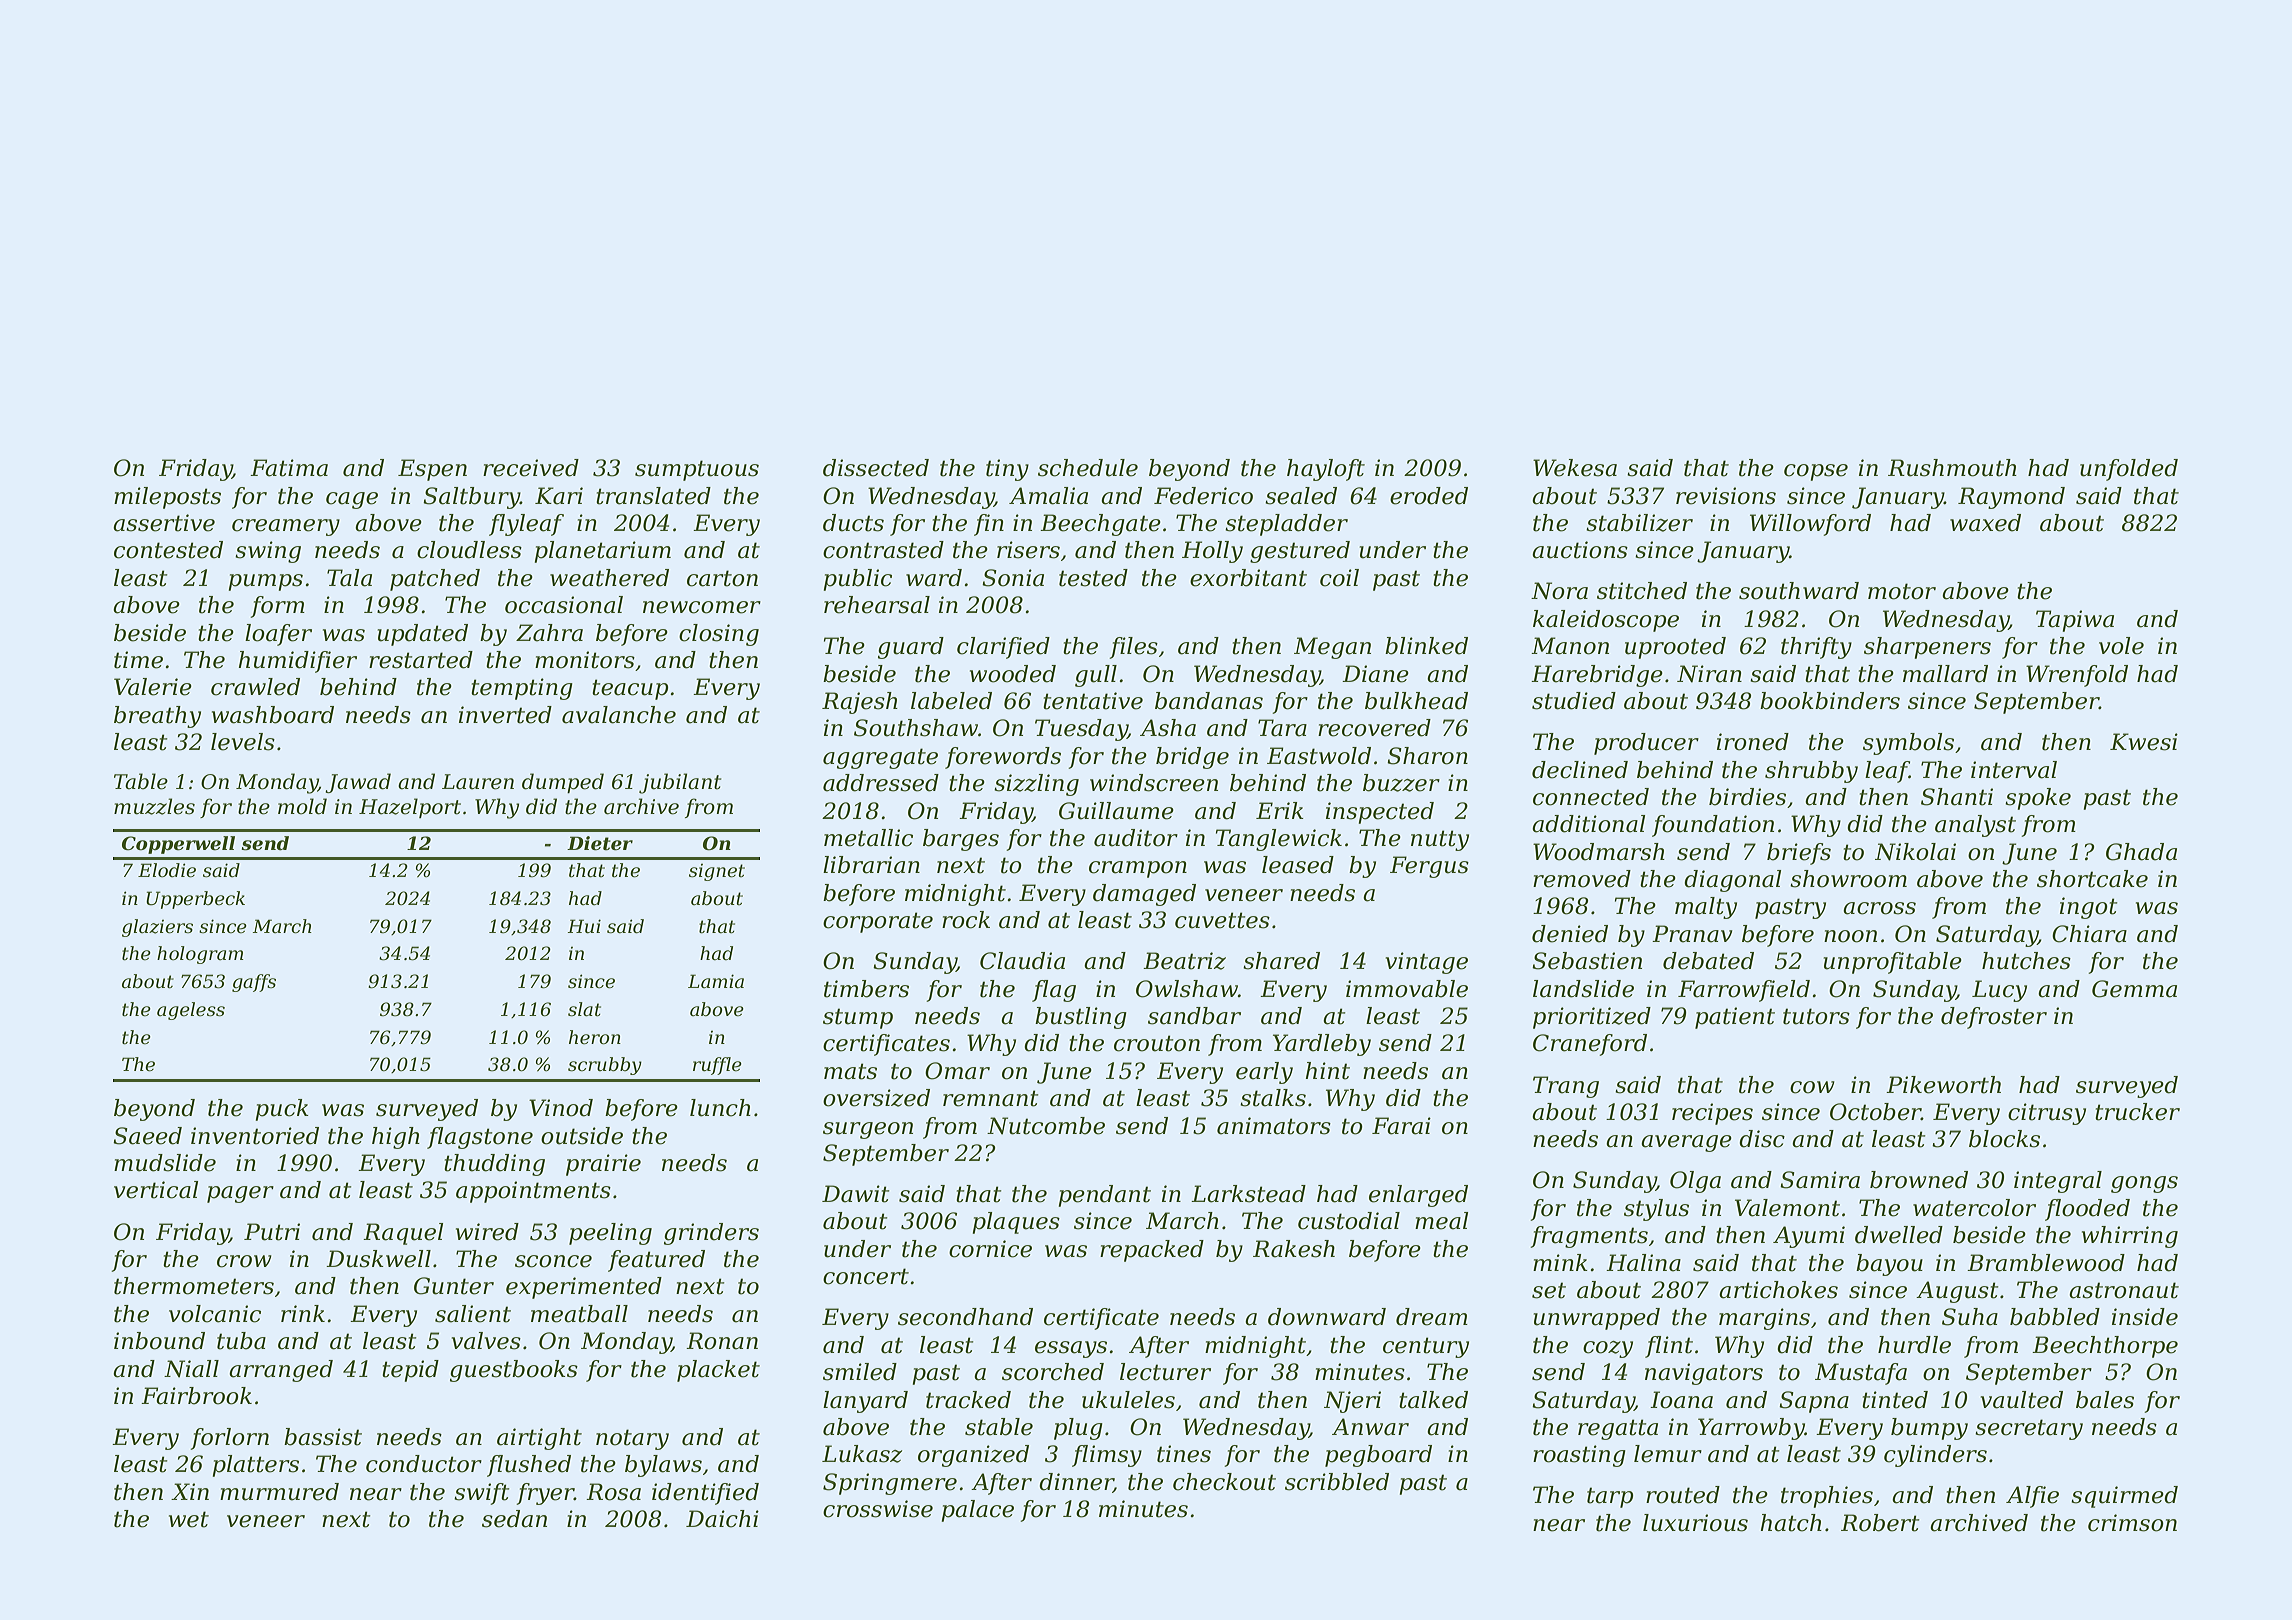  What do you see at coordinates (1418, 1196) in the document?
I see `enlarged` at bounding box center [1418, 1196].
